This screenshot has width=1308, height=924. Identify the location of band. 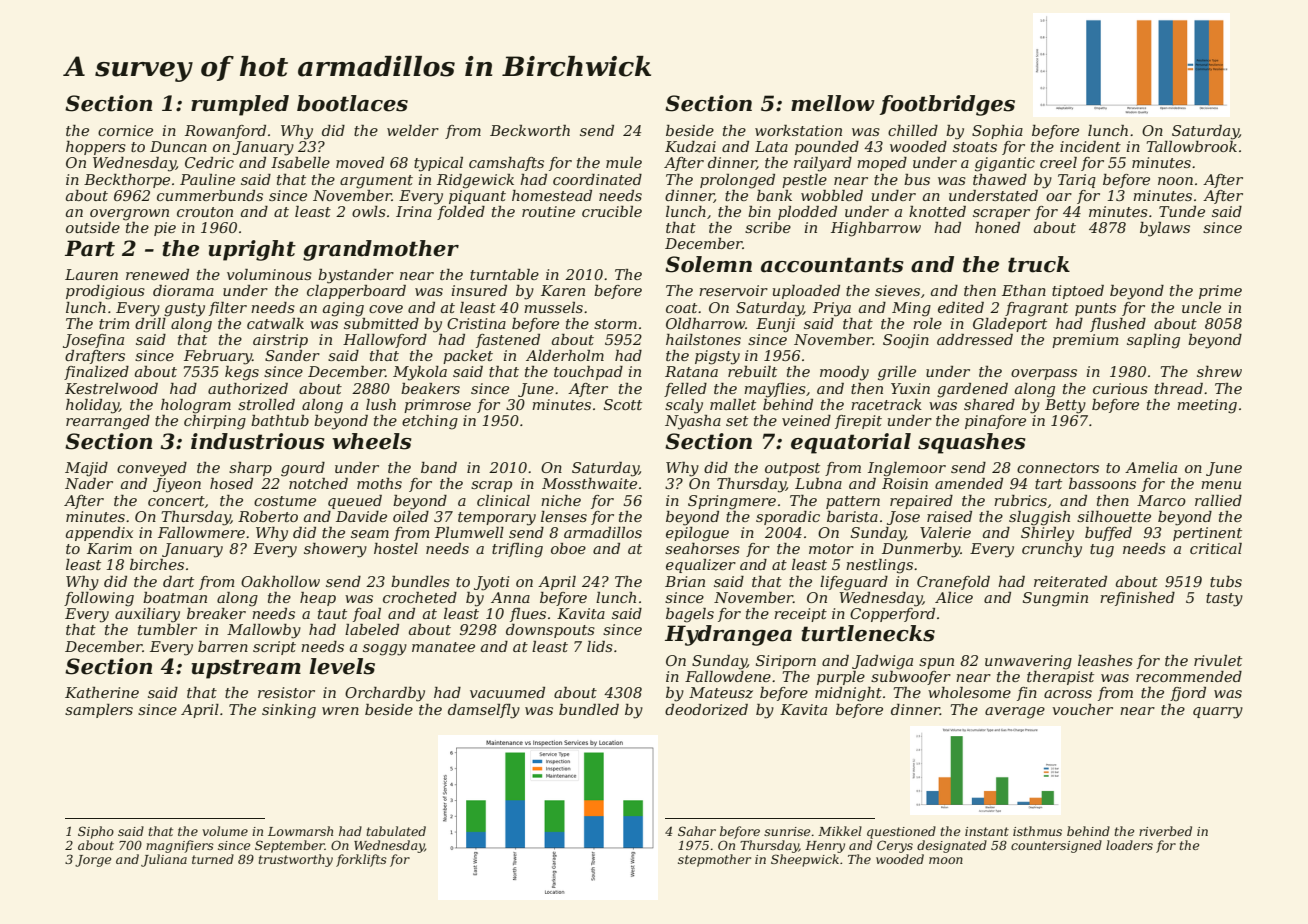
(439, 467).
